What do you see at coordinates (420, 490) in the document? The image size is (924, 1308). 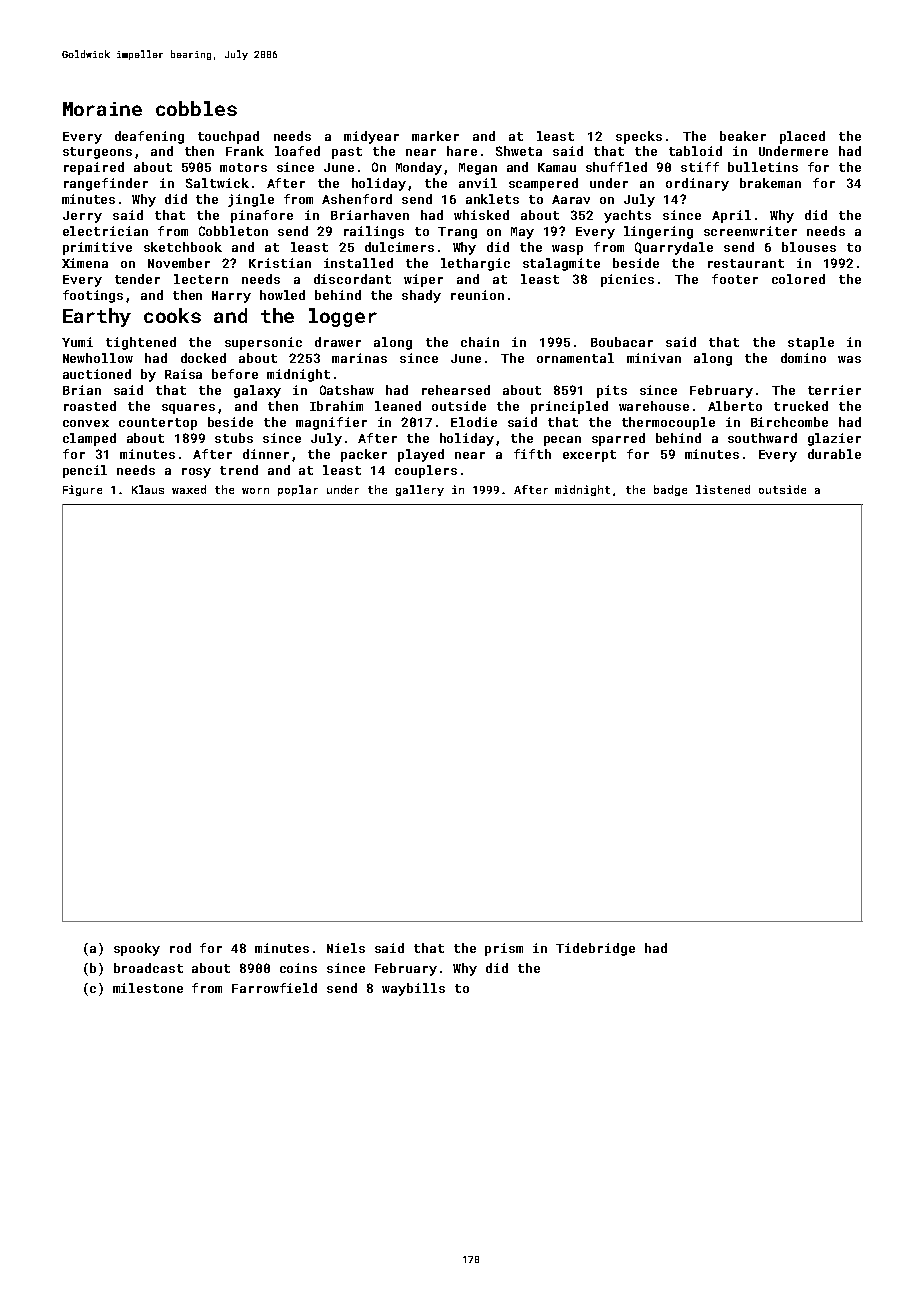 I see `gallery` at bounding box center [420, 490].
